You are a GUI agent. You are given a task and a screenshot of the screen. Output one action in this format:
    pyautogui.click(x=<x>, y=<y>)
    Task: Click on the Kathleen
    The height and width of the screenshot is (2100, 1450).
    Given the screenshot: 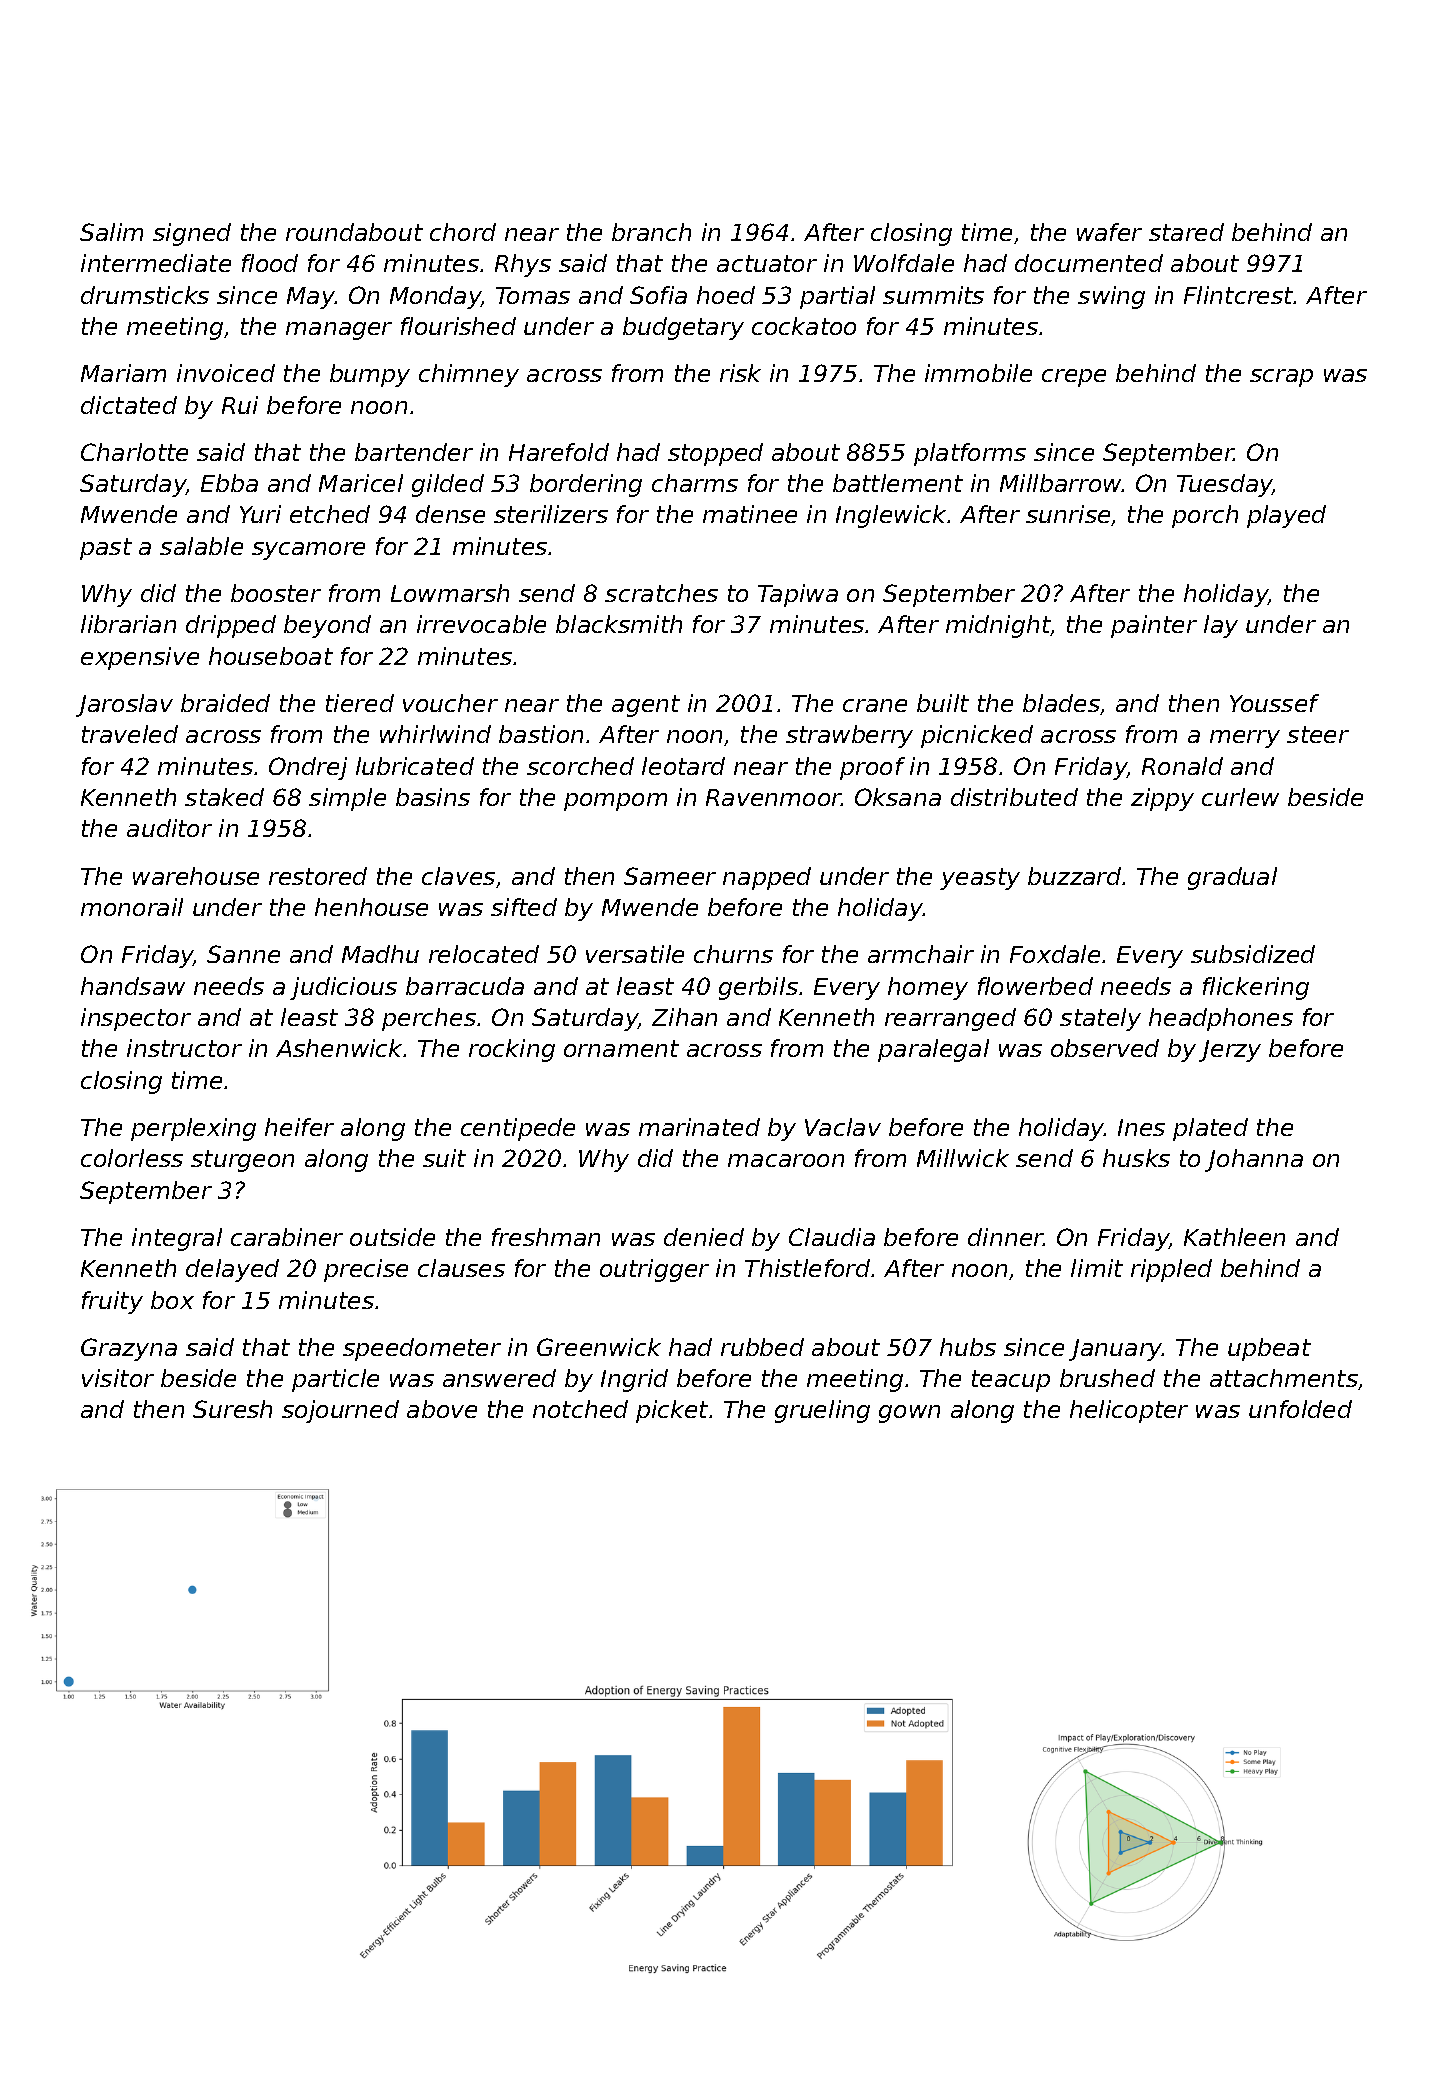 What is the action you would take?
    pyautogui.click(x=1234, y=1237)
